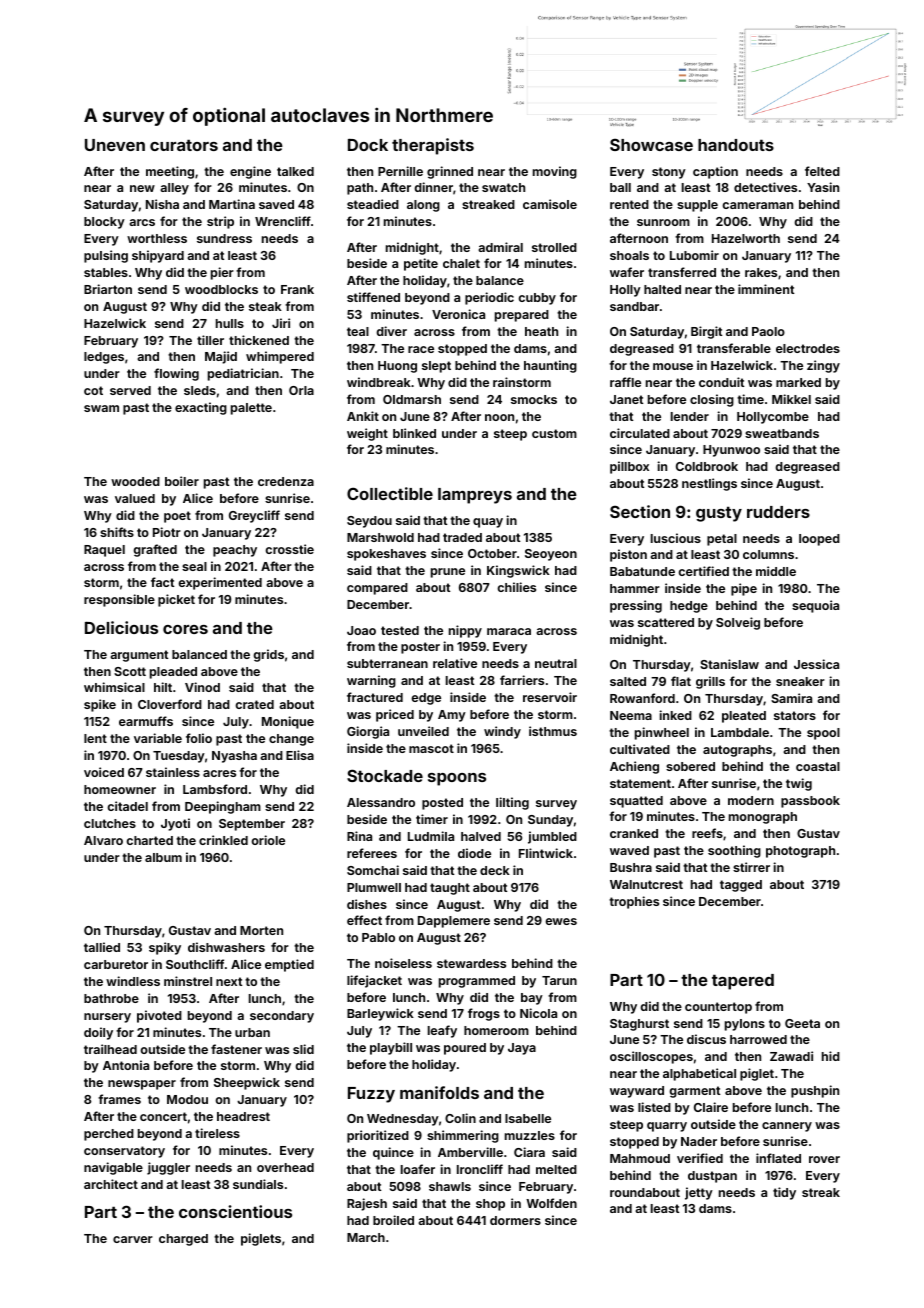 This page has height=1308, width=924. Describe the element at coordinates (528, 1118) in the page. I see `Isabelle` at that location.
